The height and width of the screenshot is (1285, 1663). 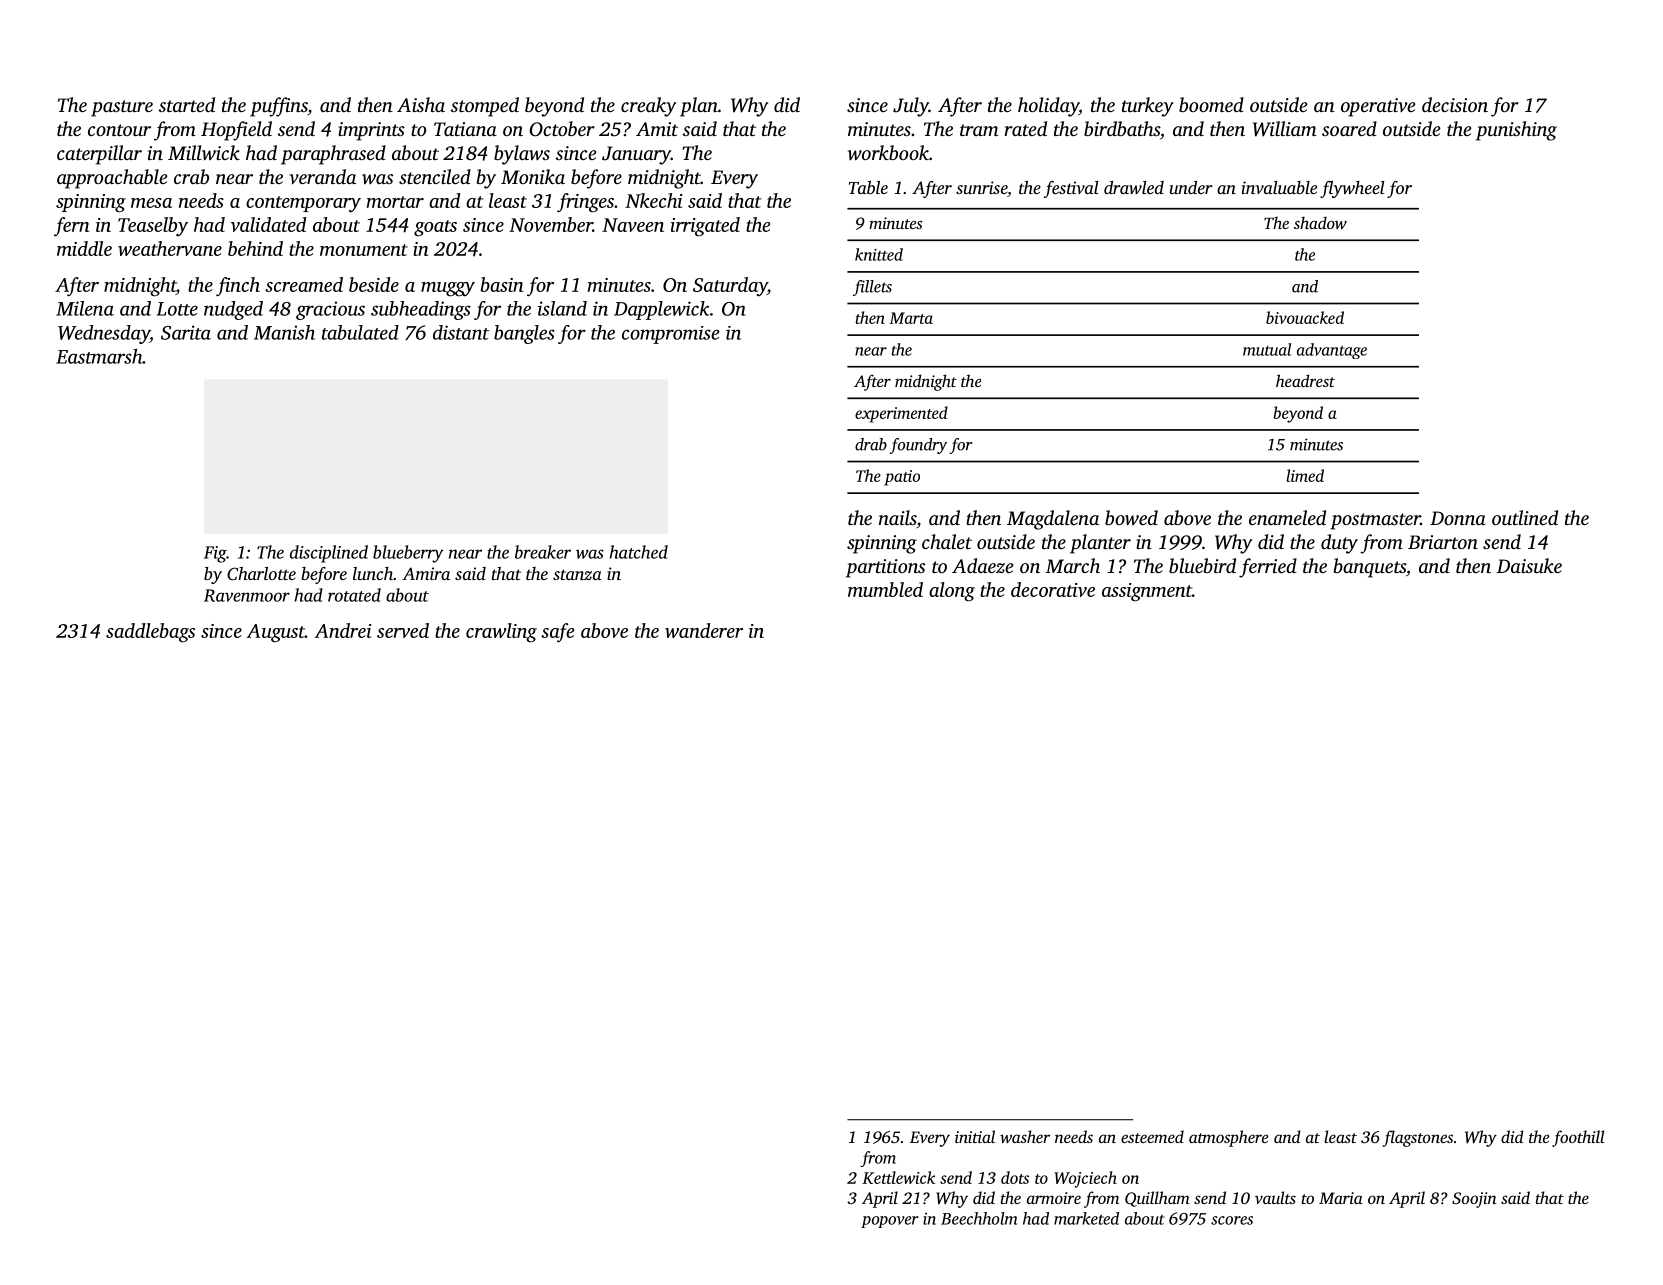 What do you see at coordinates (1279, 187) in the screenshot?
I see `invaluable` at bounding box center [1279, 187].
